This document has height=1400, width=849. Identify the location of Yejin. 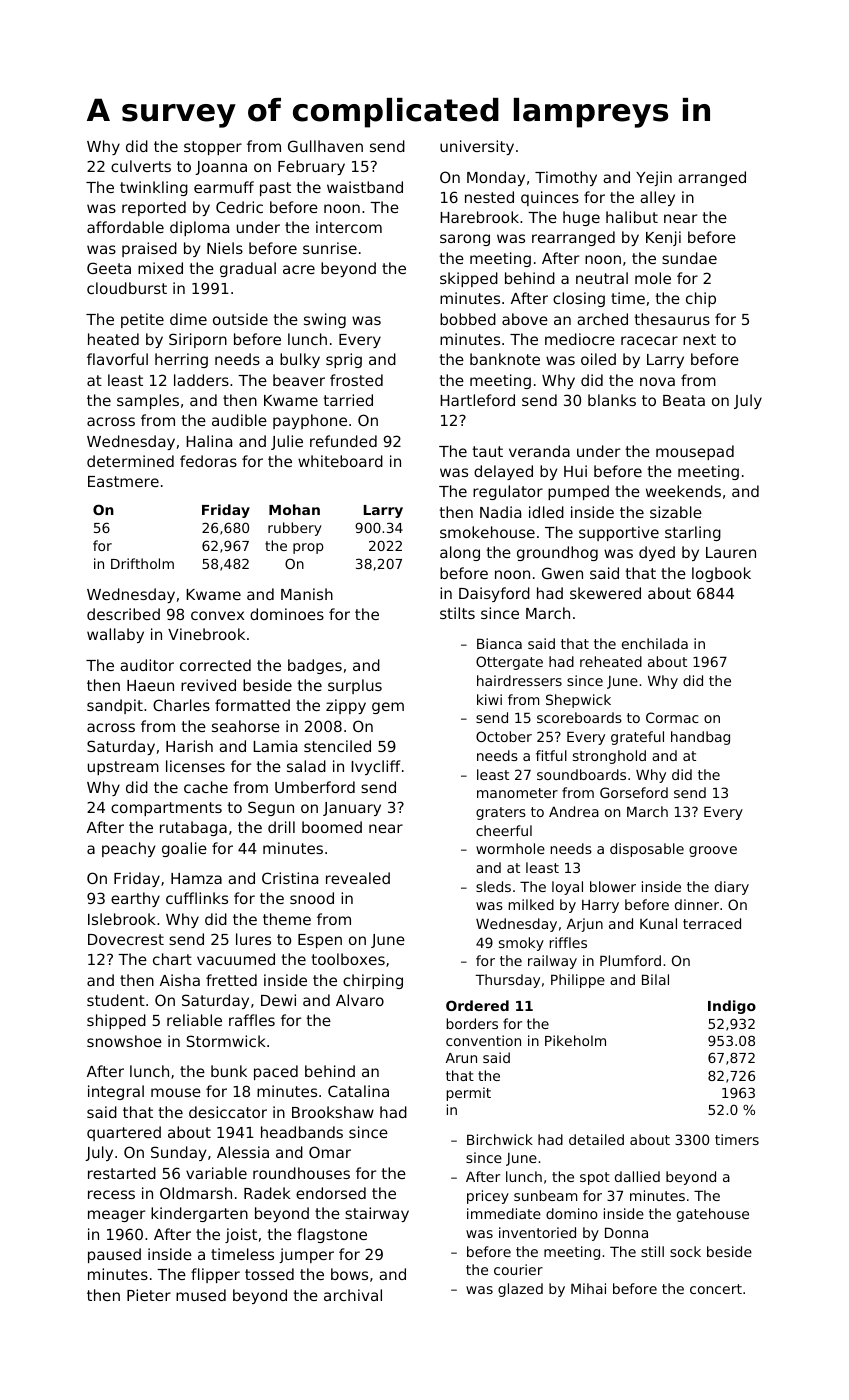
(654, 178).
